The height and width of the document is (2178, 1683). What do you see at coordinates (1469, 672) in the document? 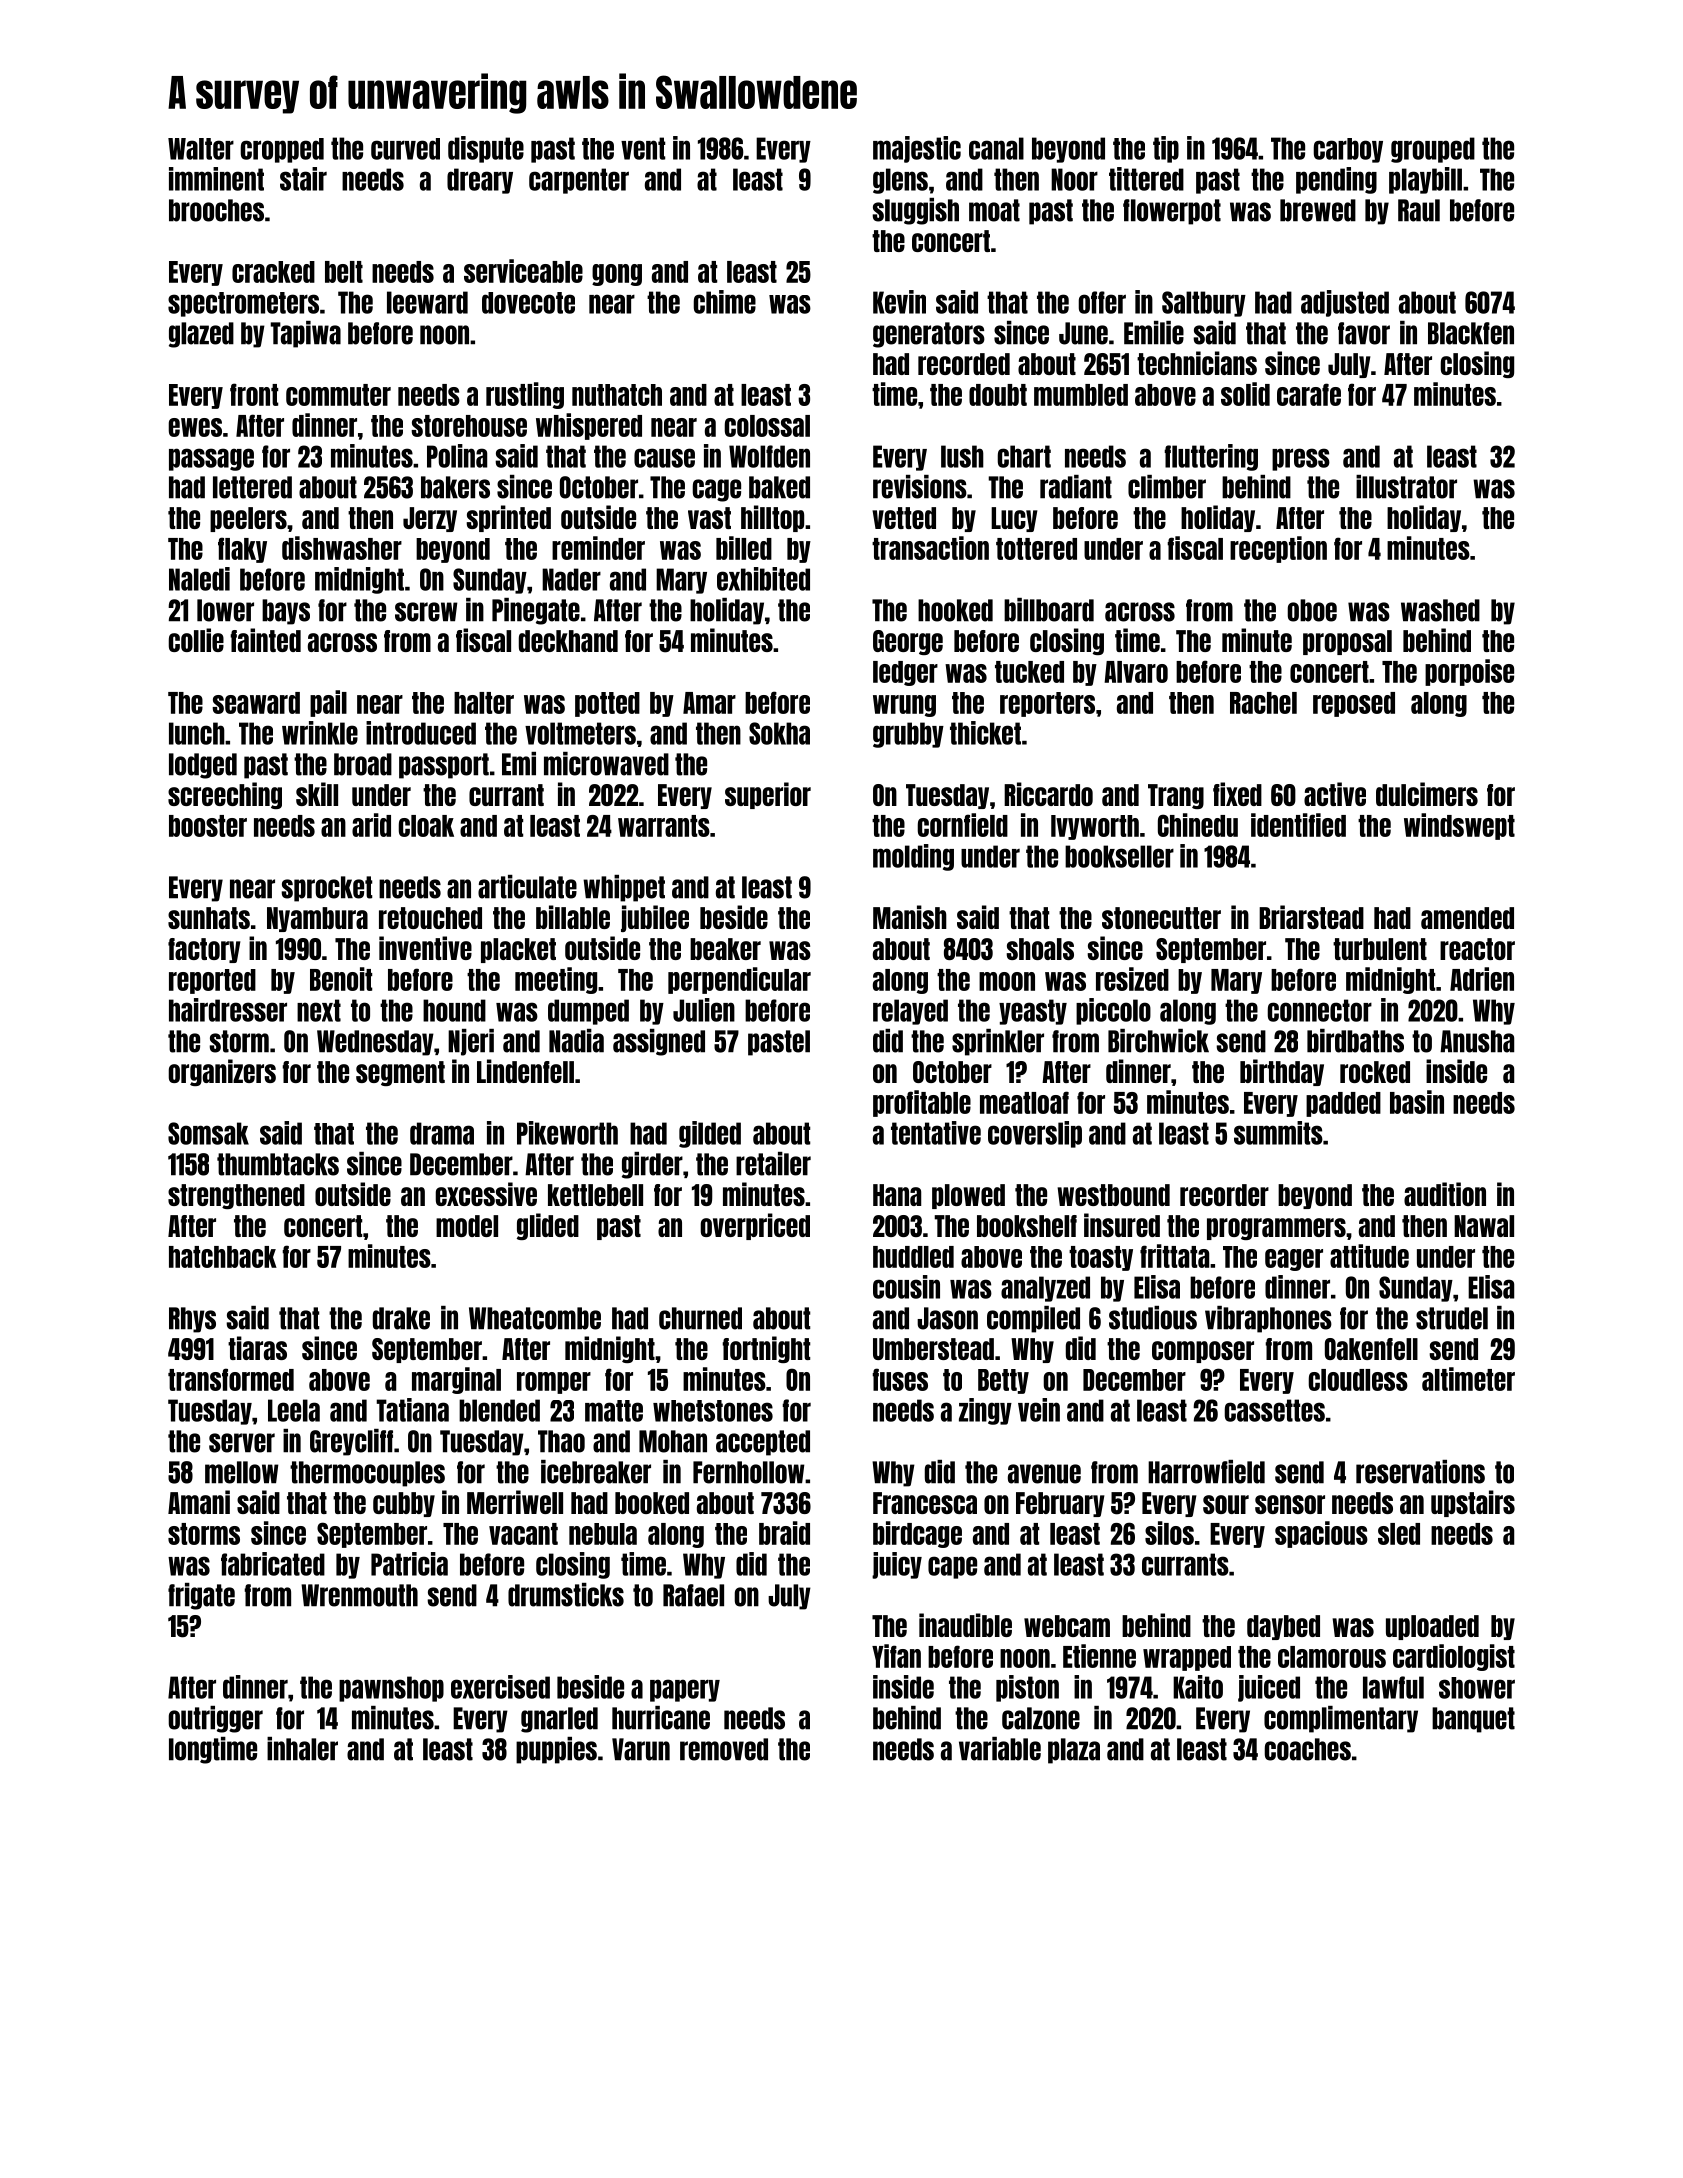
I see `porpoise` at bounding box center [1469, 672].
